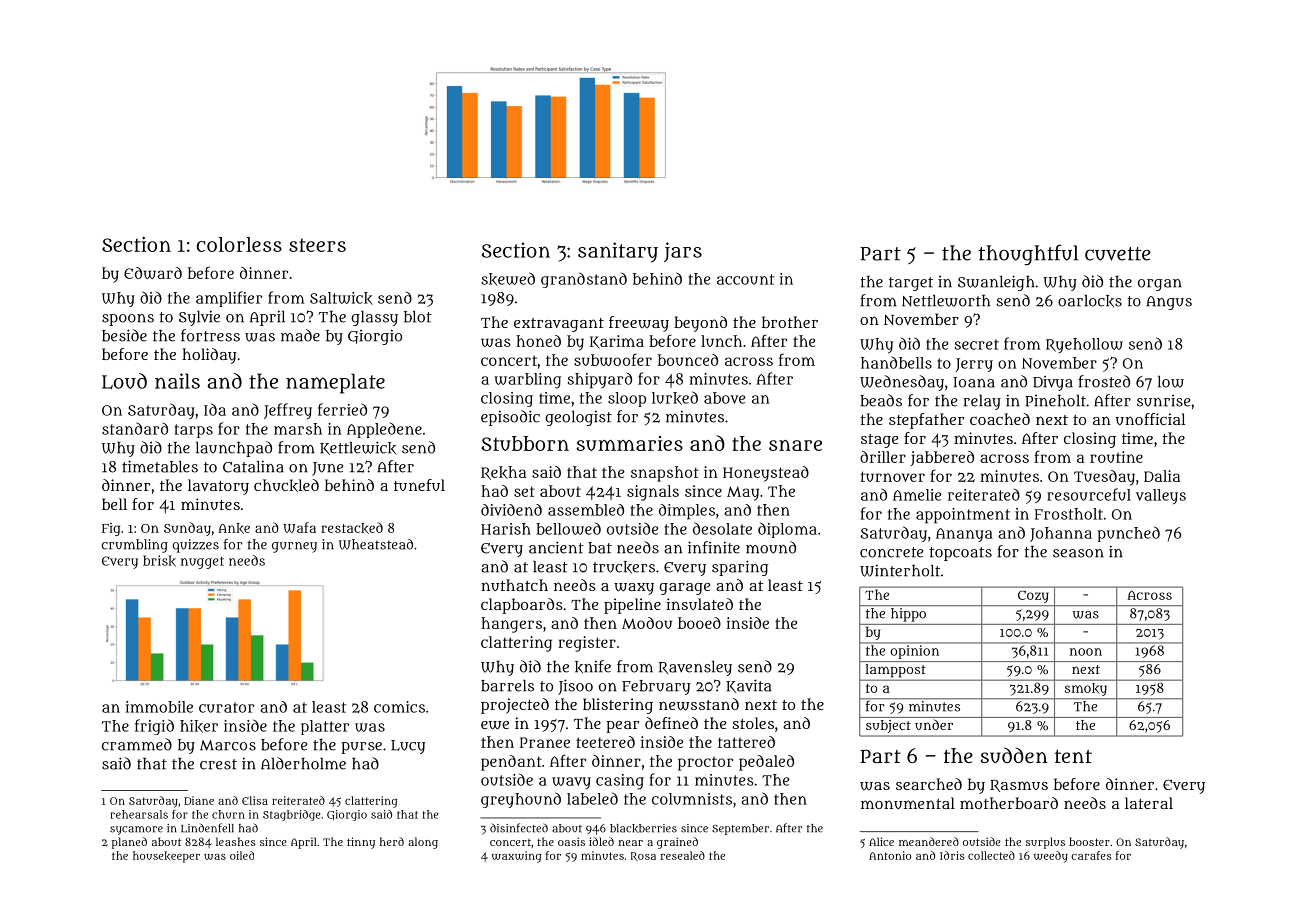  I want to click on appointment, so click(963, 516).
